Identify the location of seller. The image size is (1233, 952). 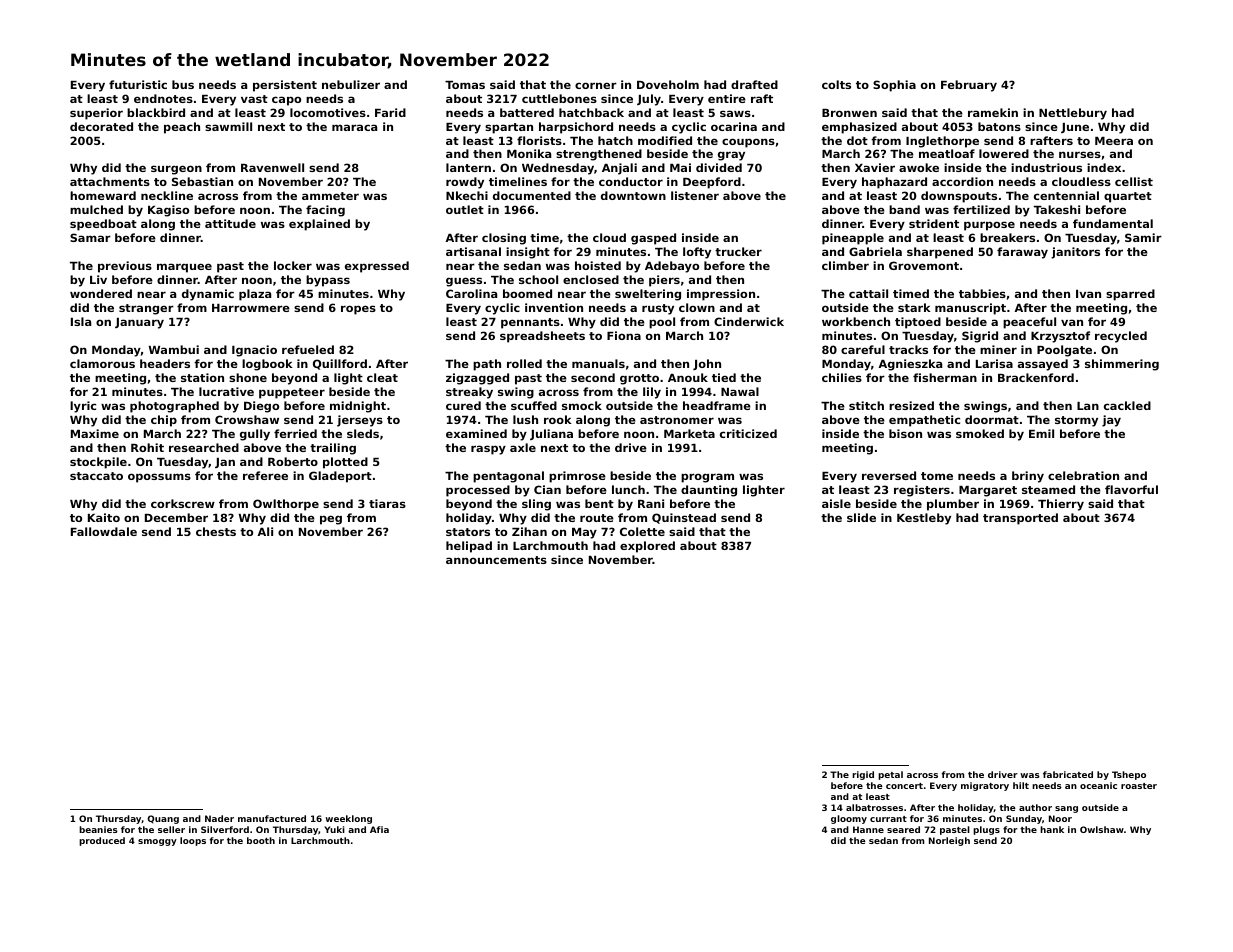
(171, 829).
